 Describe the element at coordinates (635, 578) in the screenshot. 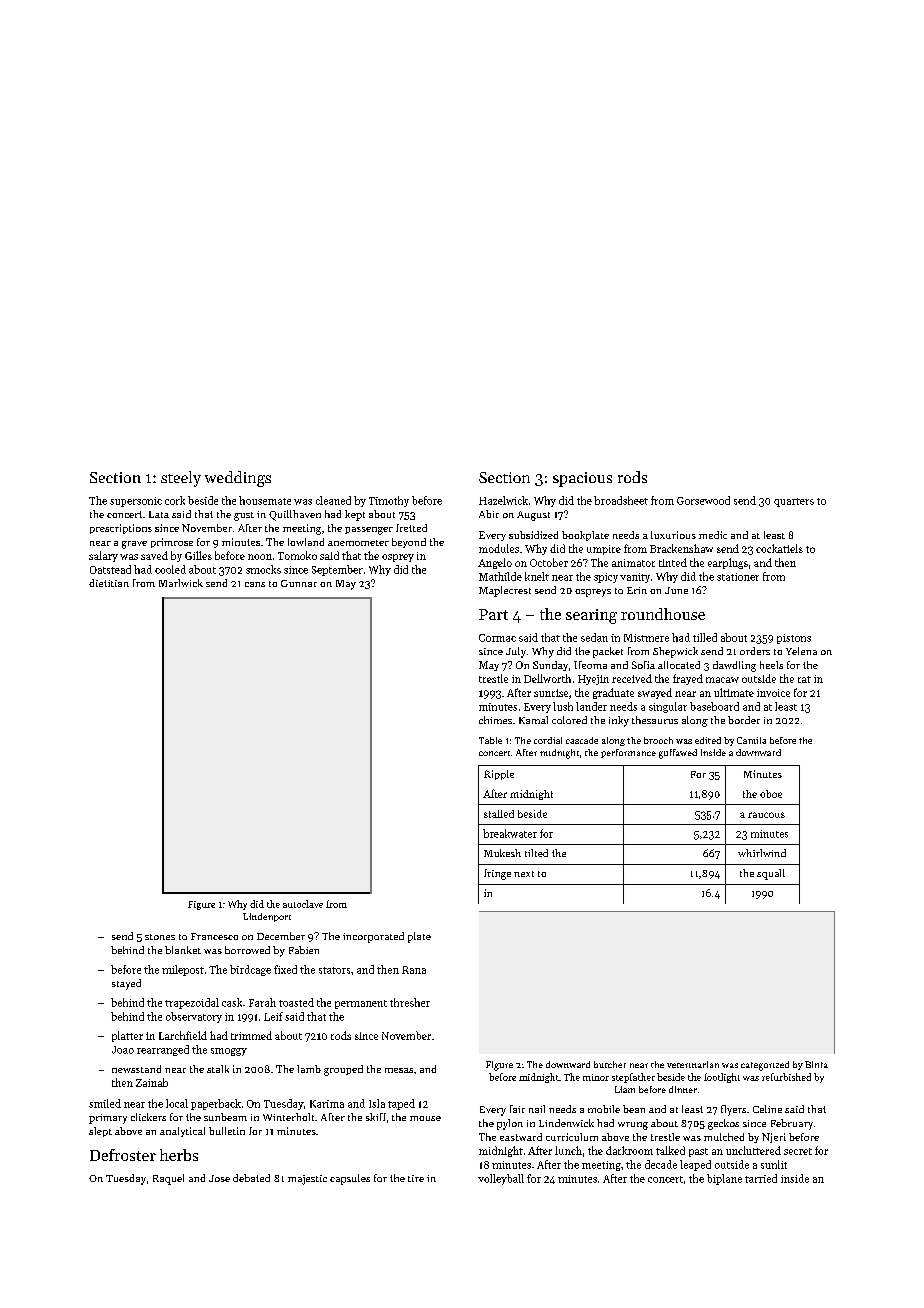

I see `vanity` at that location.
